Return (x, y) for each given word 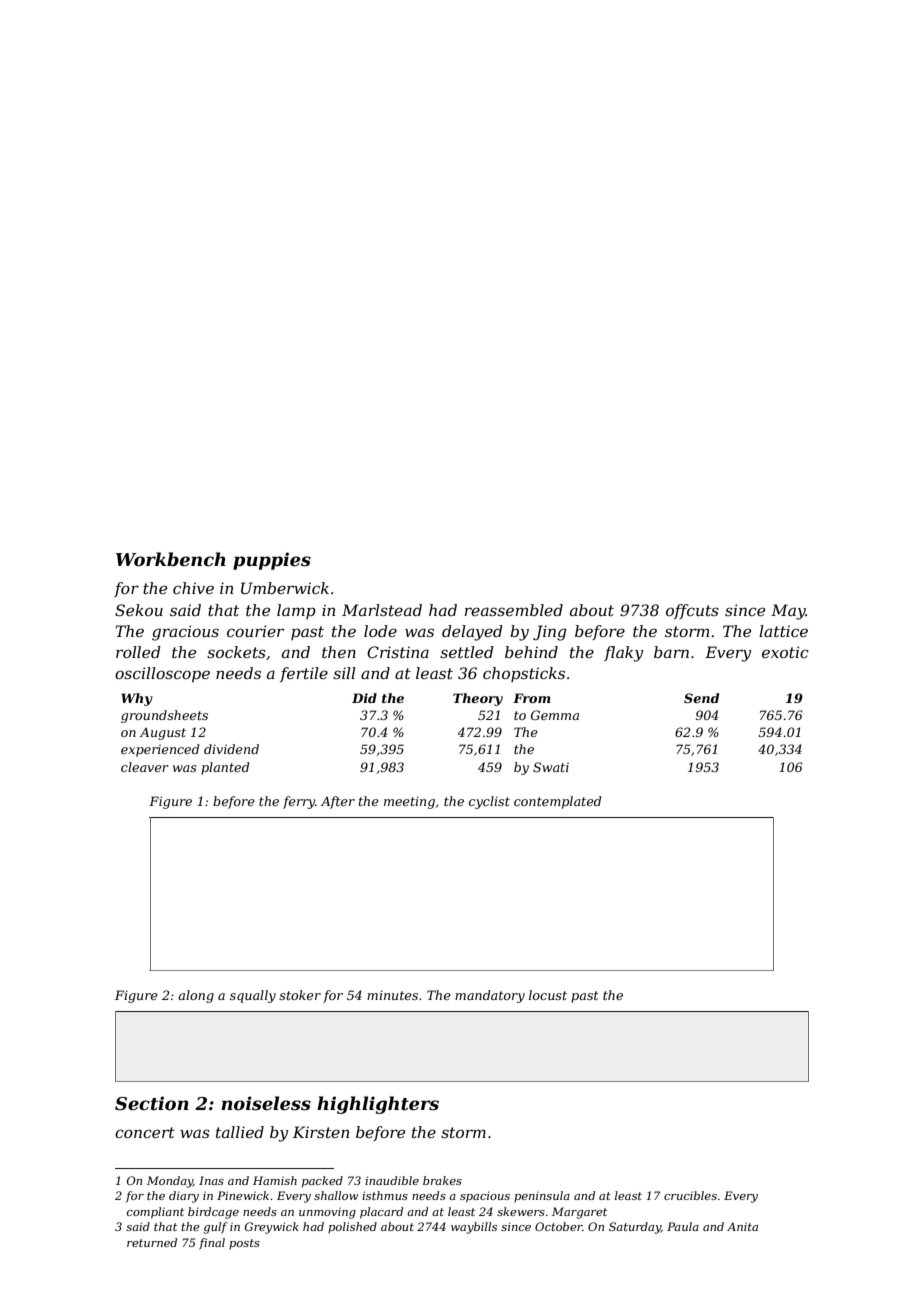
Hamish (275, 1180)
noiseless (266, 1103)
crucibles (690, 1195)
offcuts (692, 611)
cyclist (489, 802)
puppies (272, 561)
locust (548, 995)
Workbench (171, 559)
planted (225, 768)
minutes (392, 995)
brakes (442, 1180)
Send (701, 698)
